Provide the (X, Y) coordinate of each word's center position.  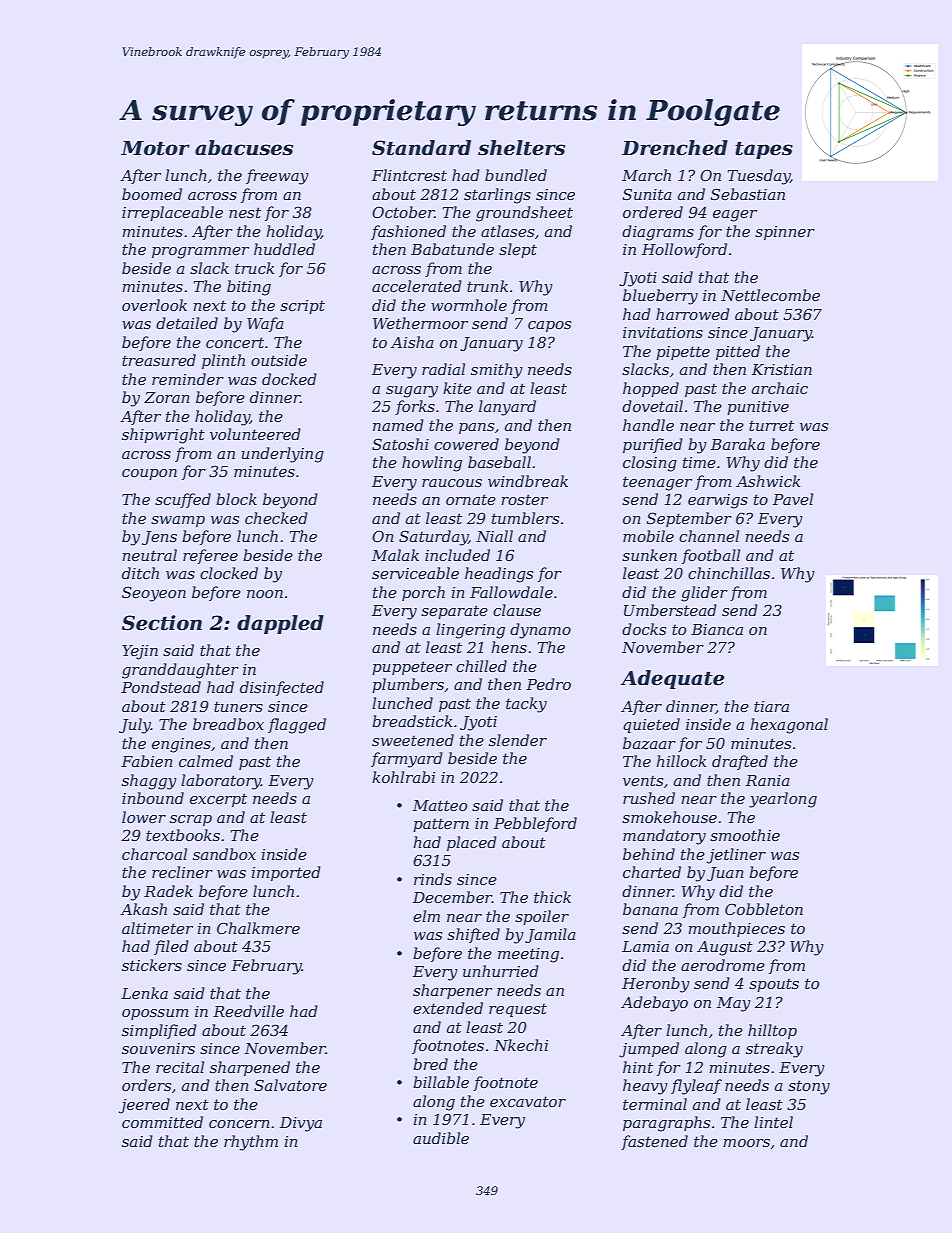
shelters (521, 148)
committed (162, 1122)
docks (644, 629)
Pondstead (161, 687)
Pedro (548, 684)
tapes (764, 150)
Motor (155, 148)
